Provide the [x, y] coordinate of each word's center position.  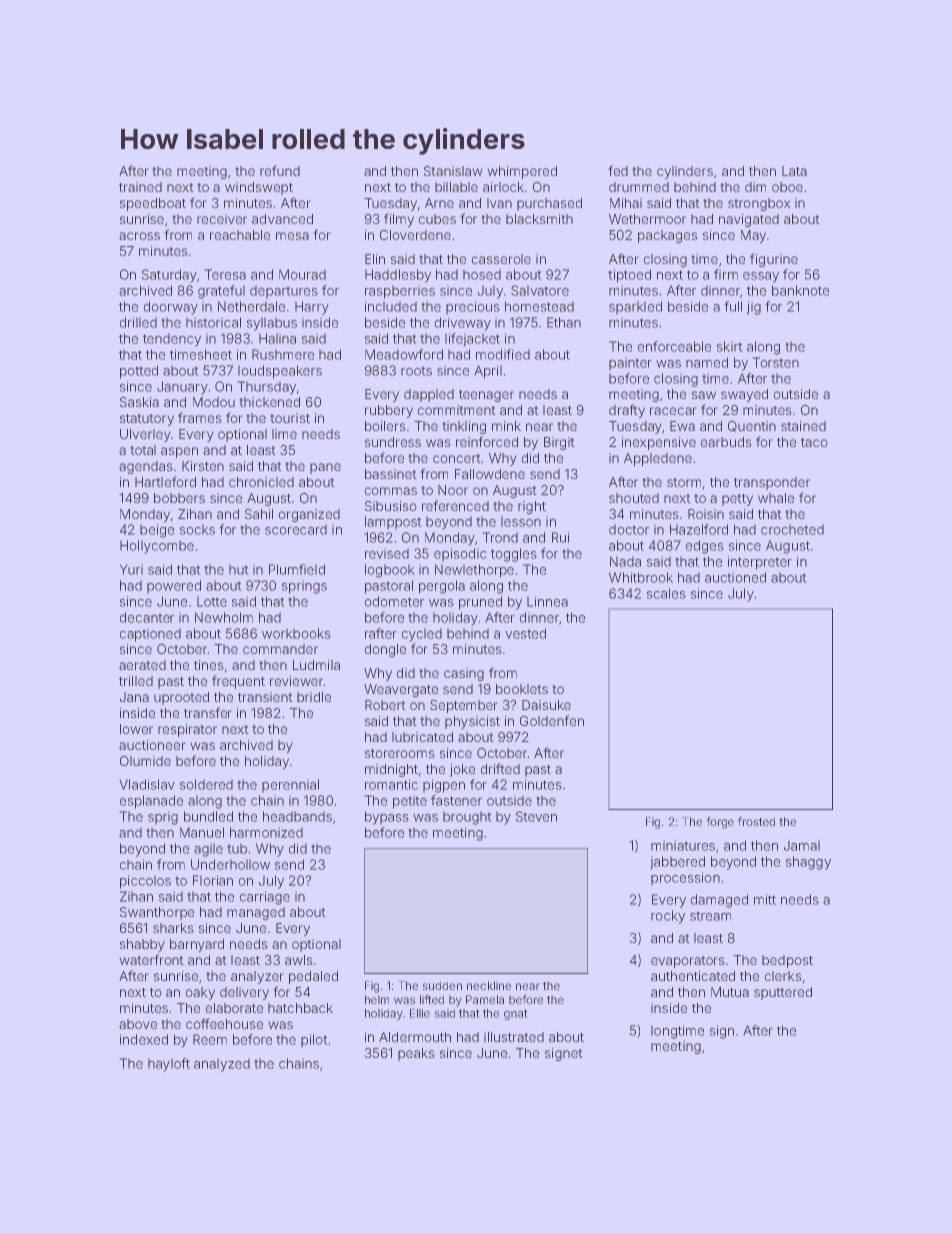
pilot [314, 1041]
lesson [521, 521]
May [753, 236]
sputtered [783, 993]
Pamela [485, 999]
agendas [146, 467]
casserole [501, 259]
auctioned [735, 577]
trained [140, 187]
